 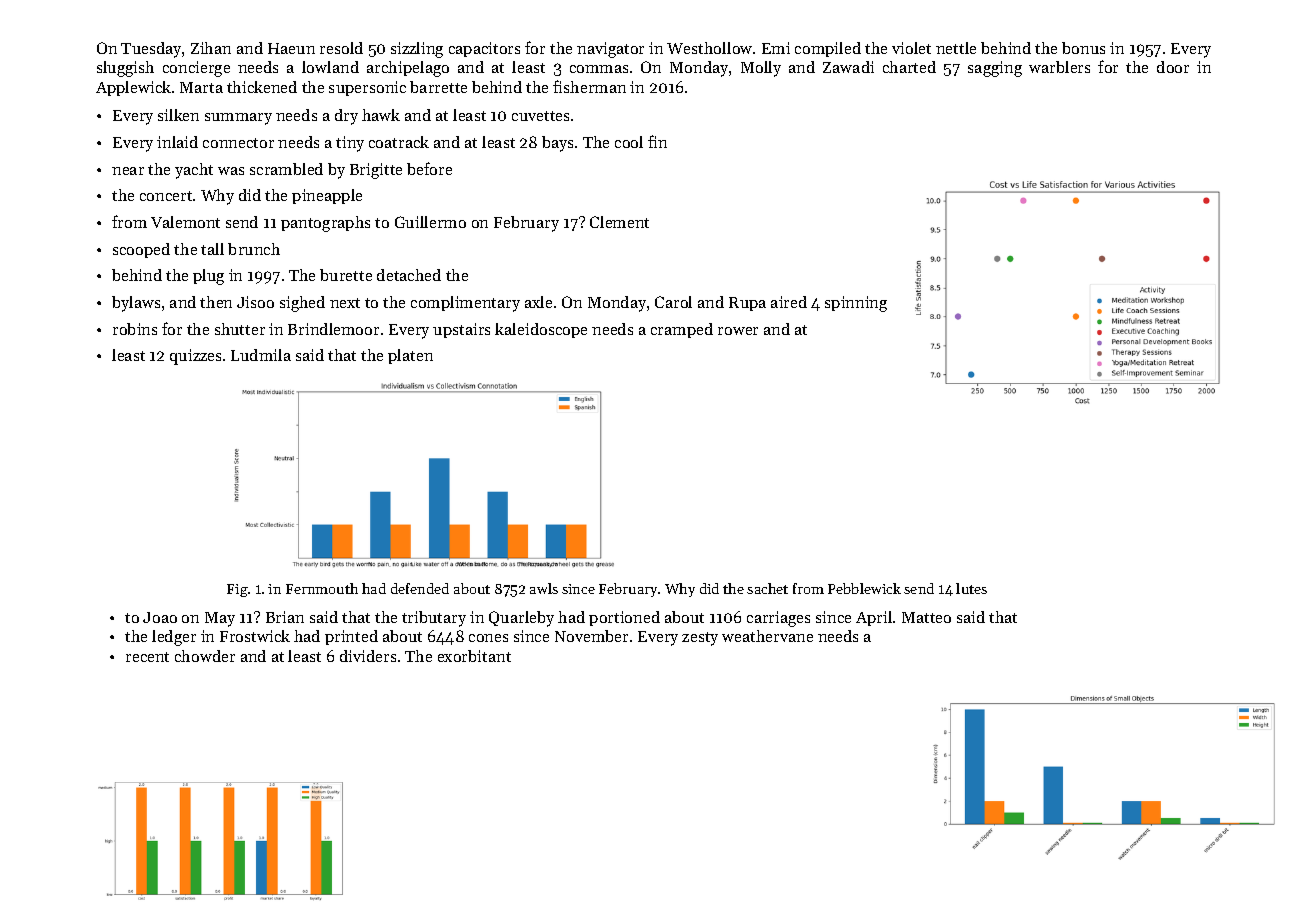 What do you see at coordinates (971, 588) in the screenshot?
I see `lutes` at bounding box center [971, 588].
